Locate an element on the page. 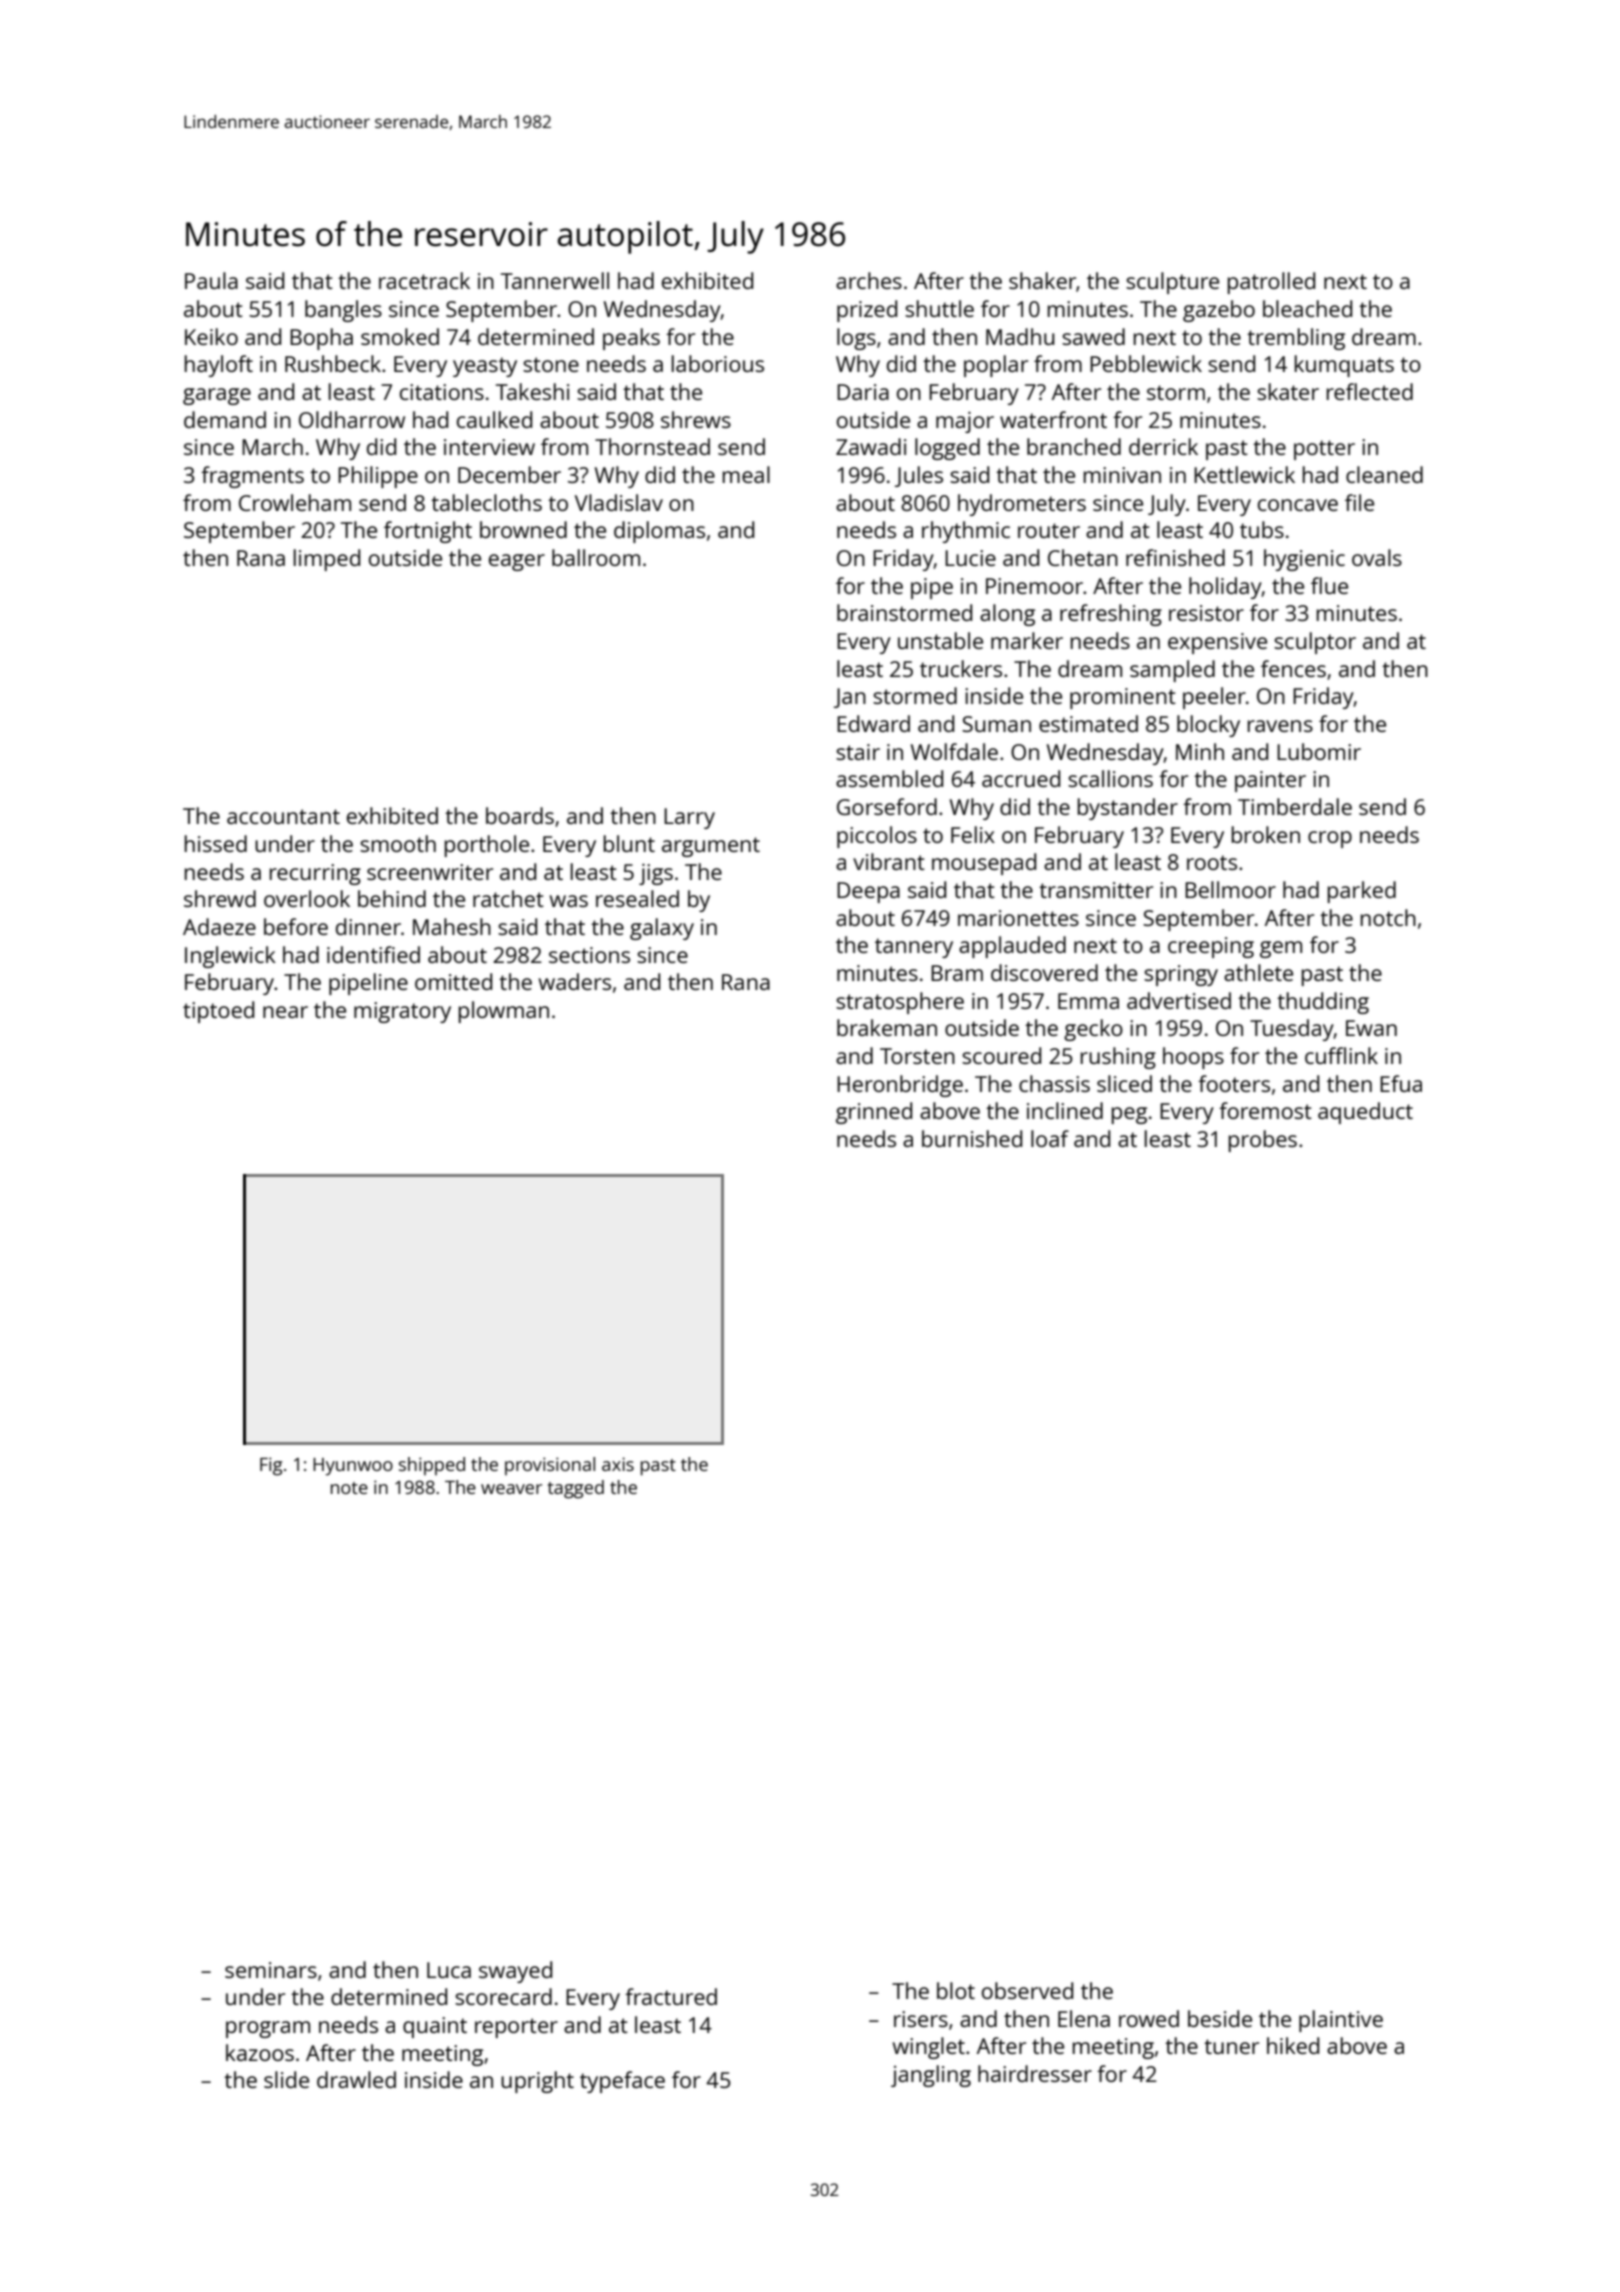 The image size is (1620, 2292). Keiko is located at coordinates (211, 336).
